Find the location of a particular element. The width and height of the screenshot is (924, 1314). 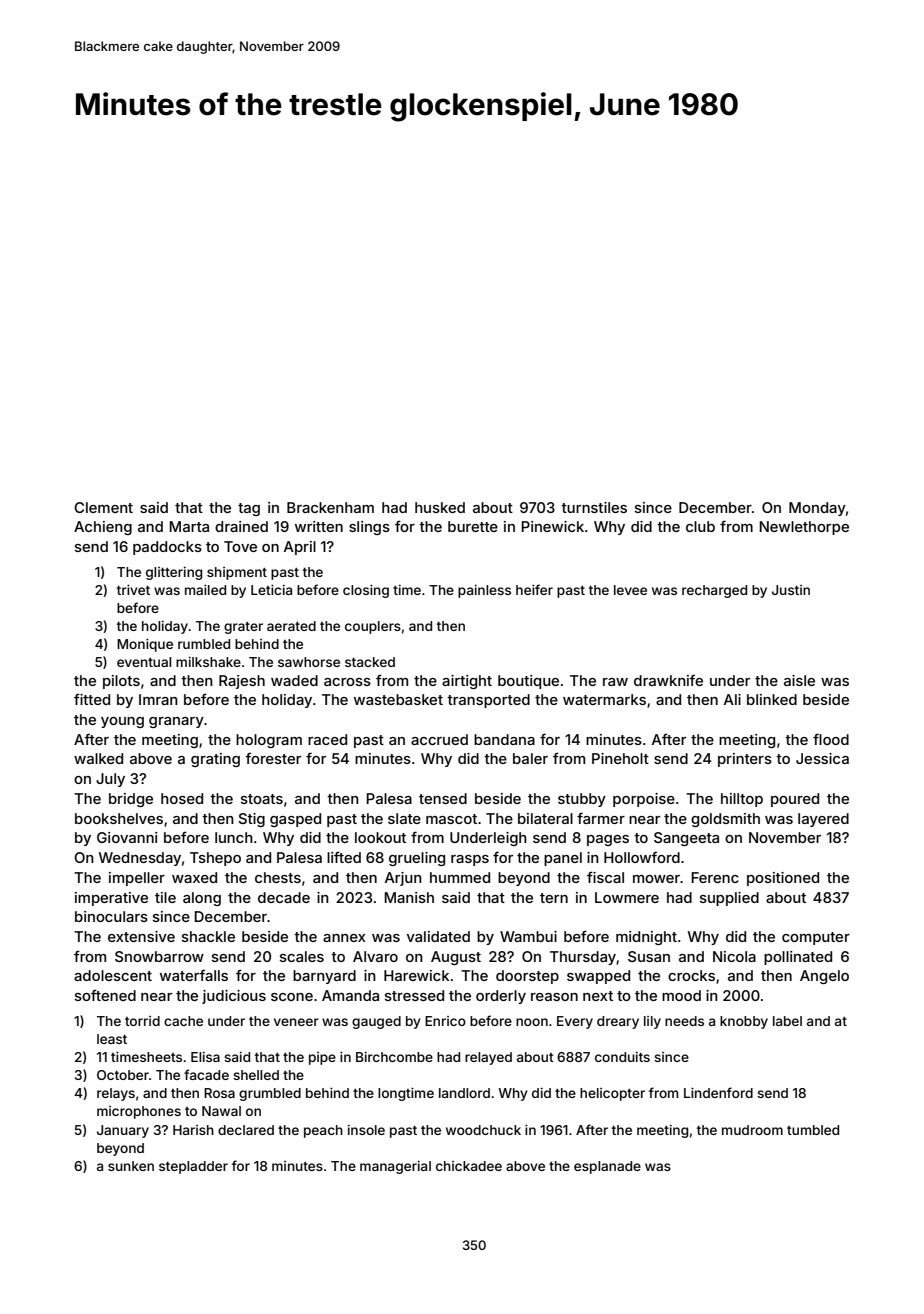

Birchcombe is located at coordinates (394, 1057).
